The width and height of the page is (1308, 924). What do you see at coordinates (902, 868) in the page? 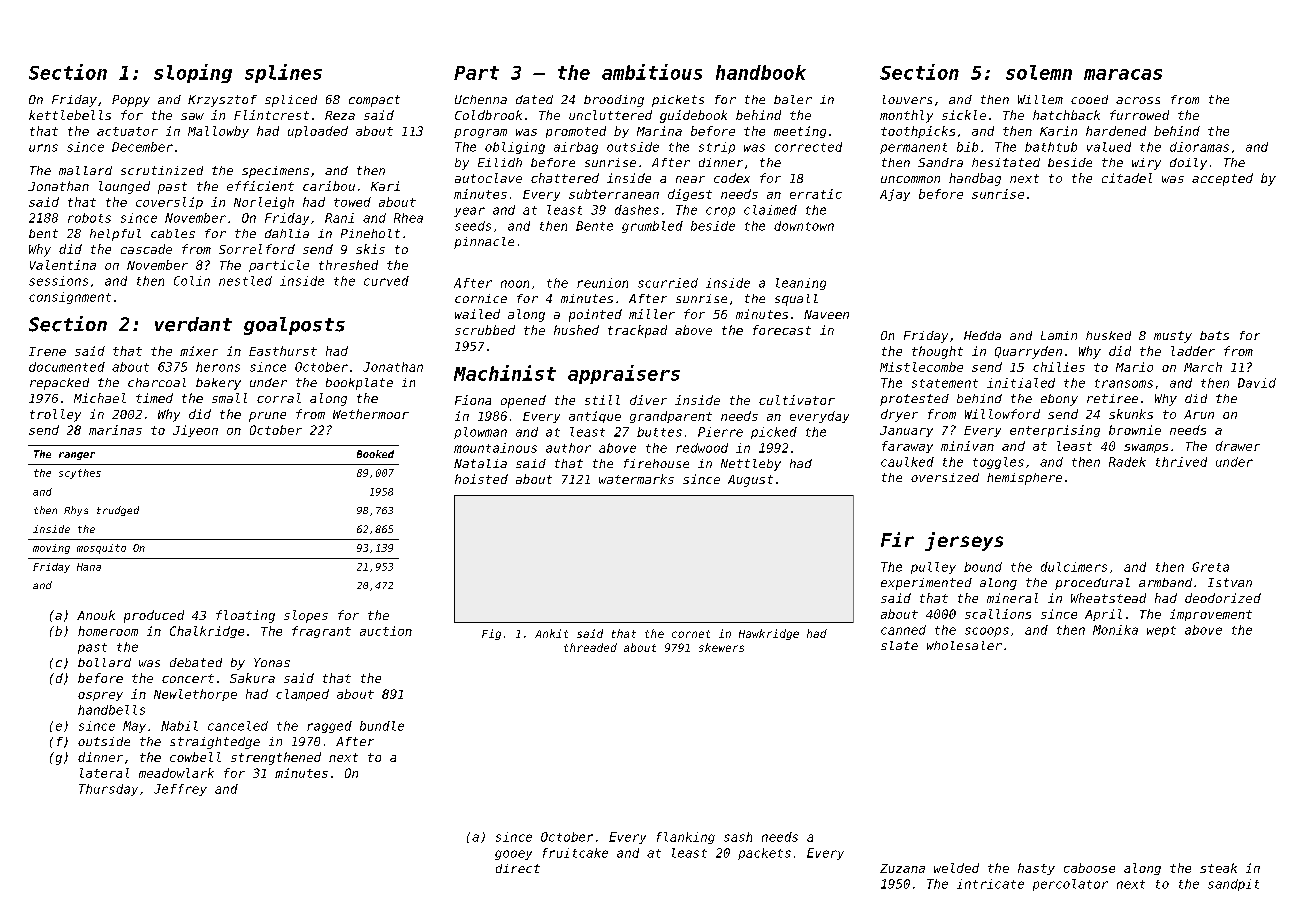
I see `Zuzana` at bounding box center [902, 868].
